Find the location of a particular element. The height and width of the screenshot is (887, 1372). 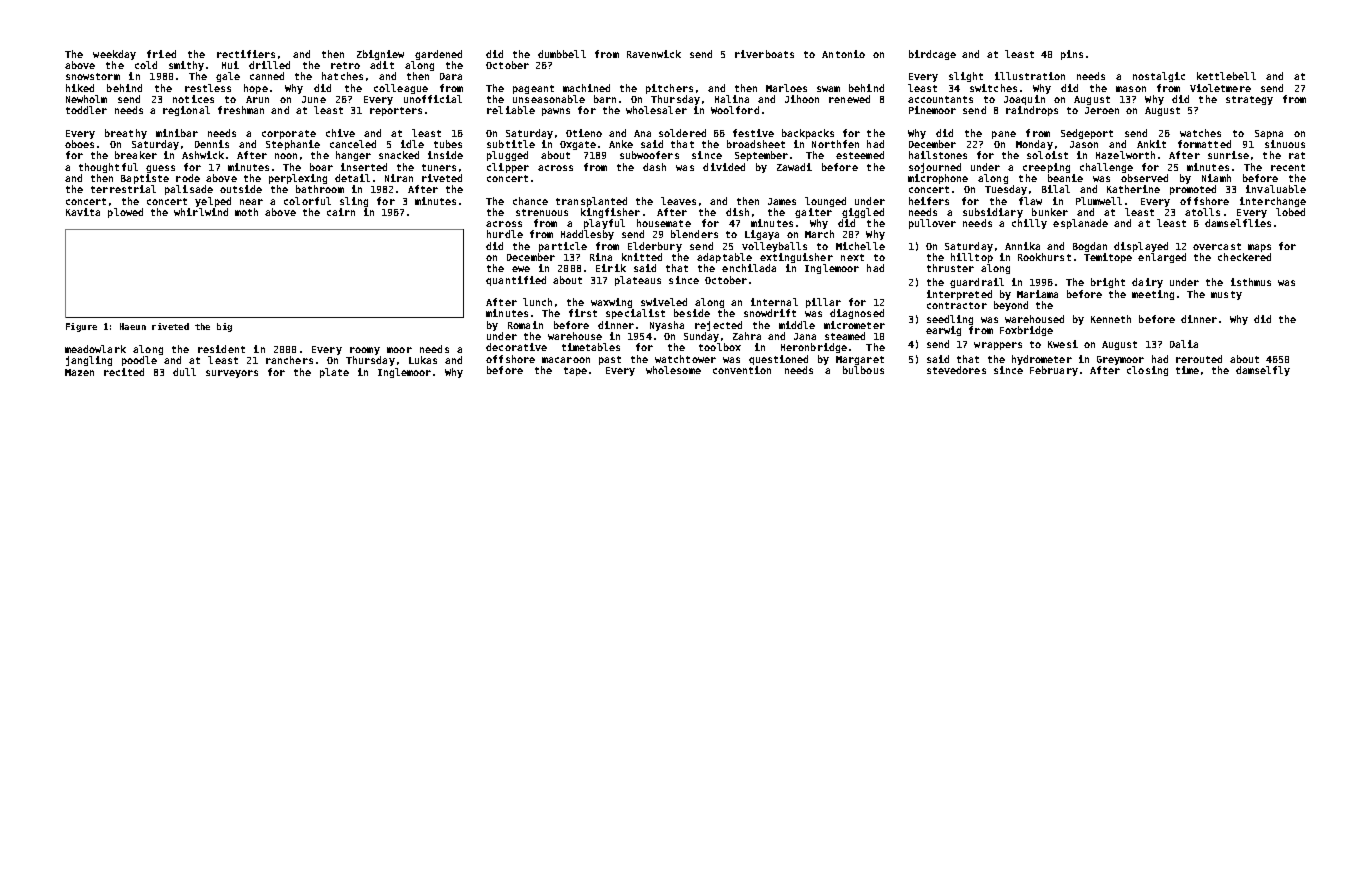

quantified is located at coordinates (516, 281).
